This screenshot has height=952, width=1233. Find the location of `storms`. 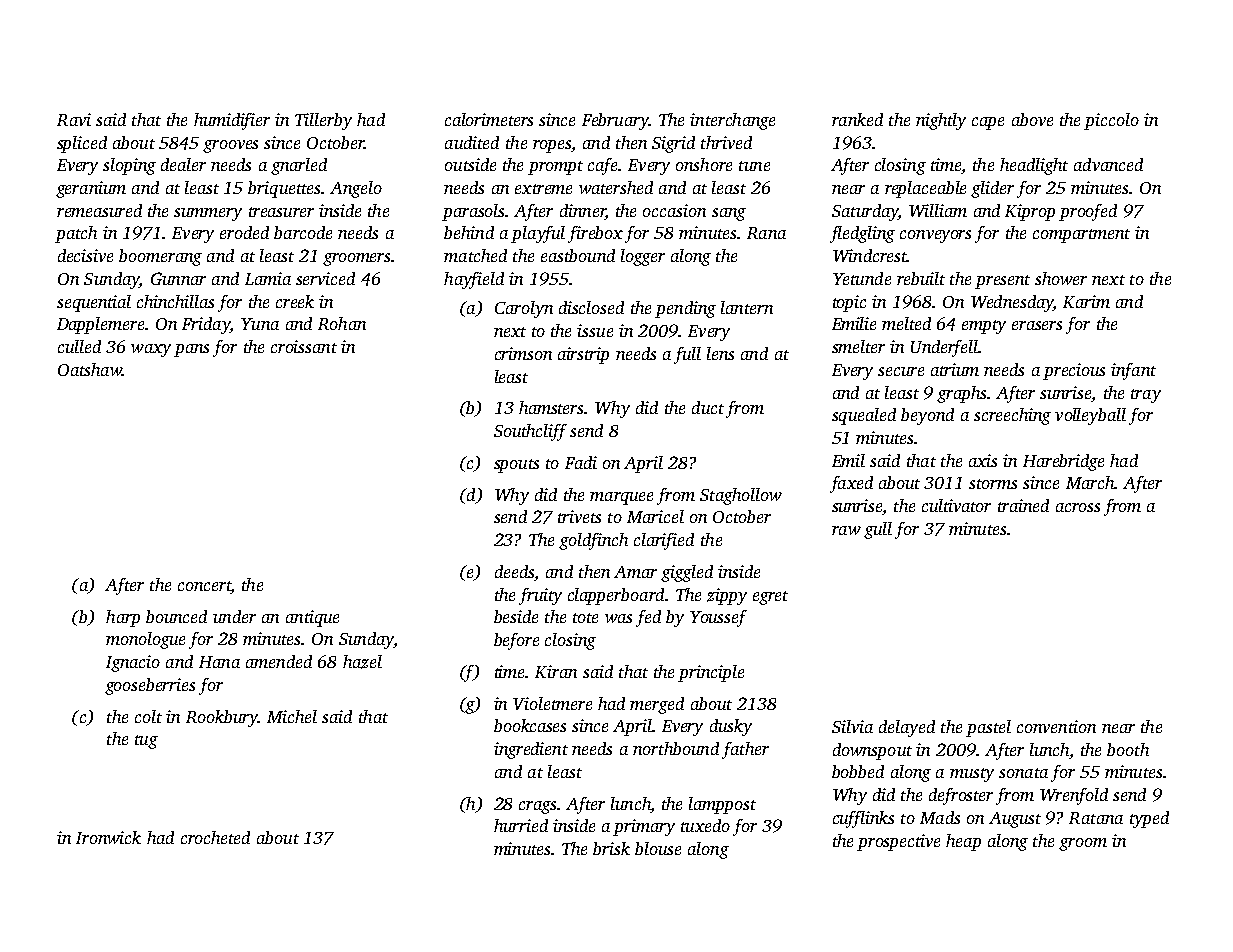

storms is located at coordinates (993, 484).
